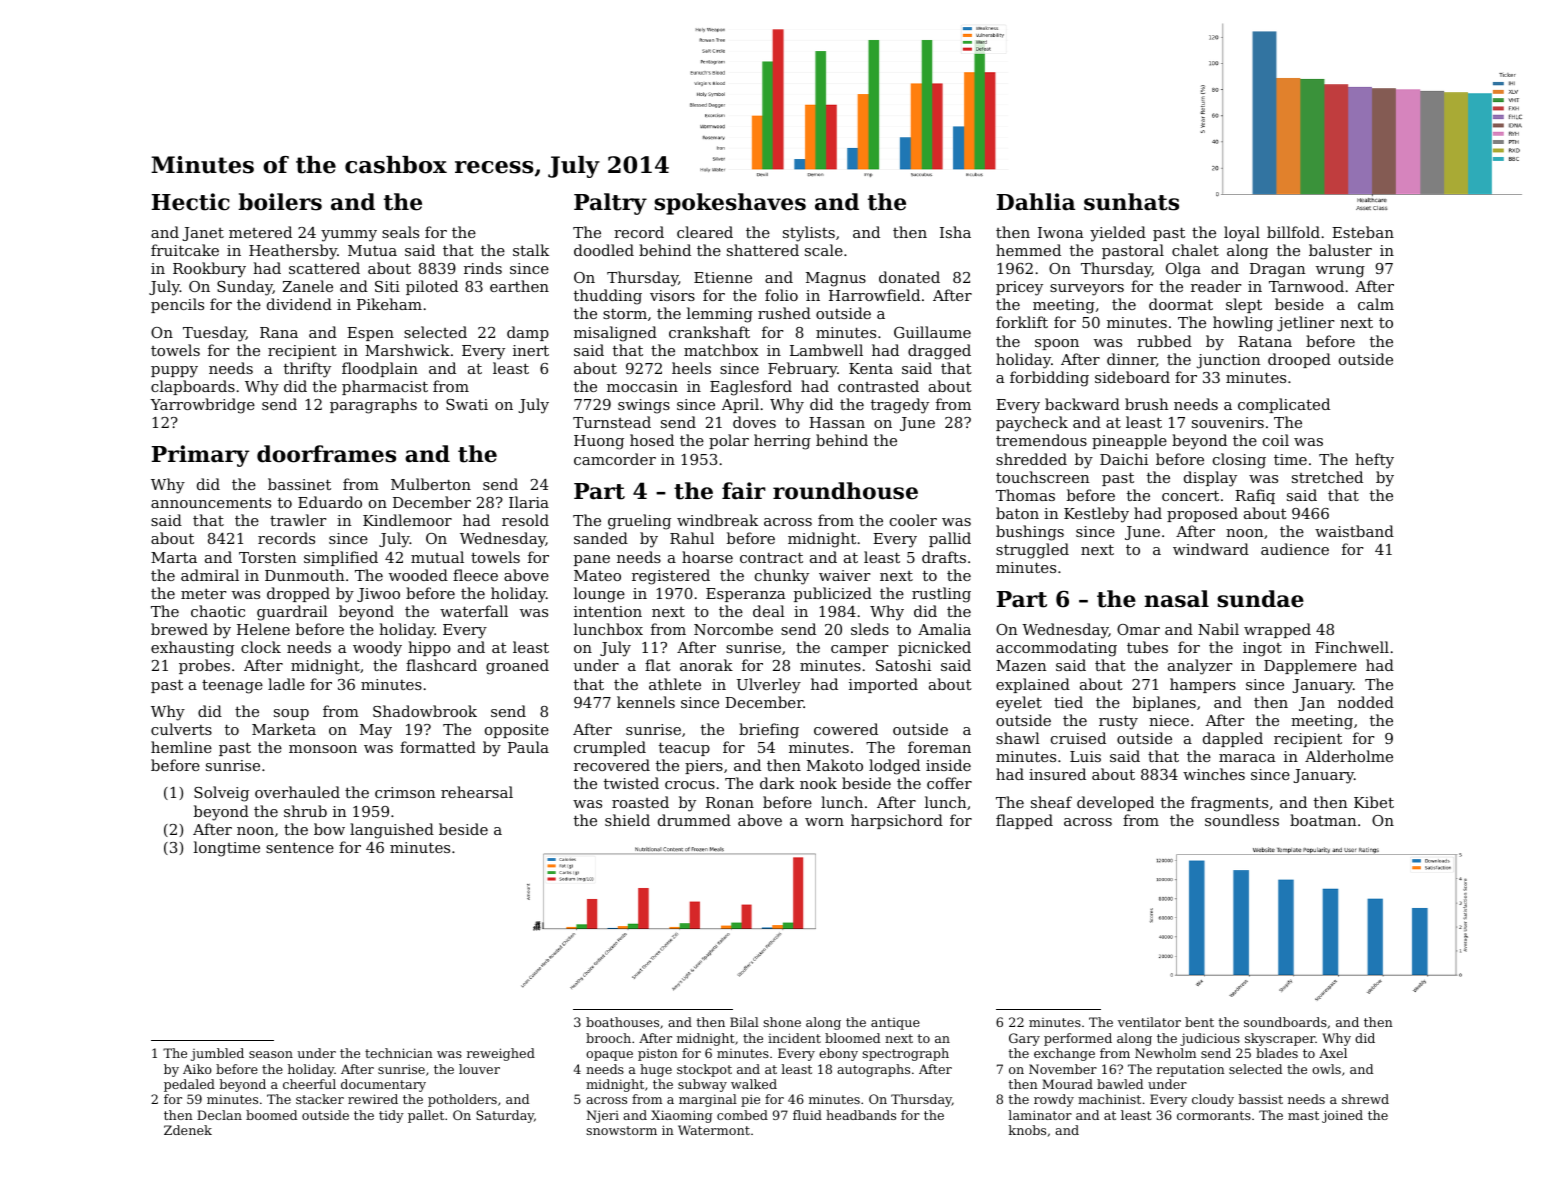  Describe the element at coordinates (188, 1130) in the image. I see `Zdenek` at that location.
